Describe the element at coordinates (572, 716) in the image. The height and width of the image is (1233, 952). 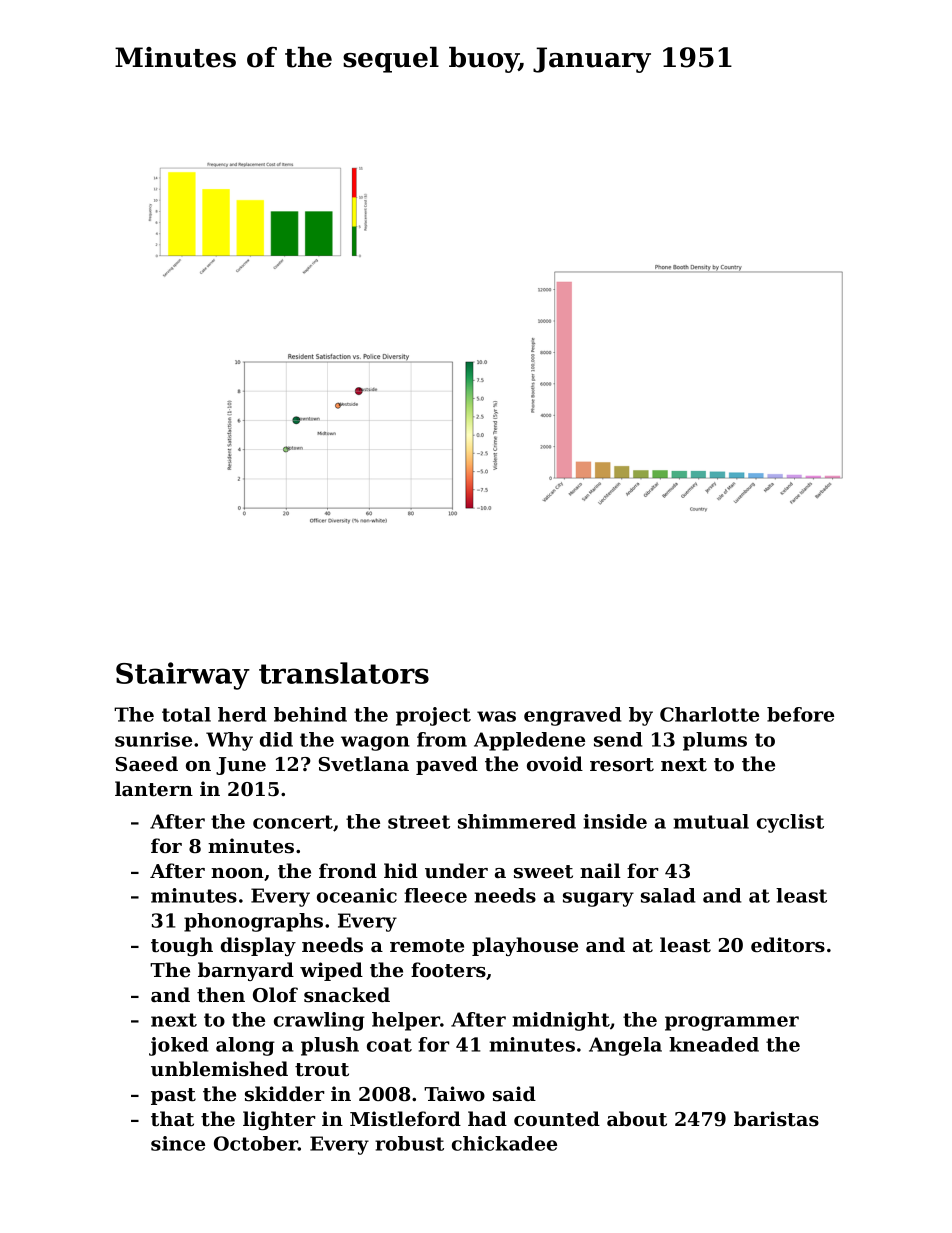
I see `engraved` at that location.
